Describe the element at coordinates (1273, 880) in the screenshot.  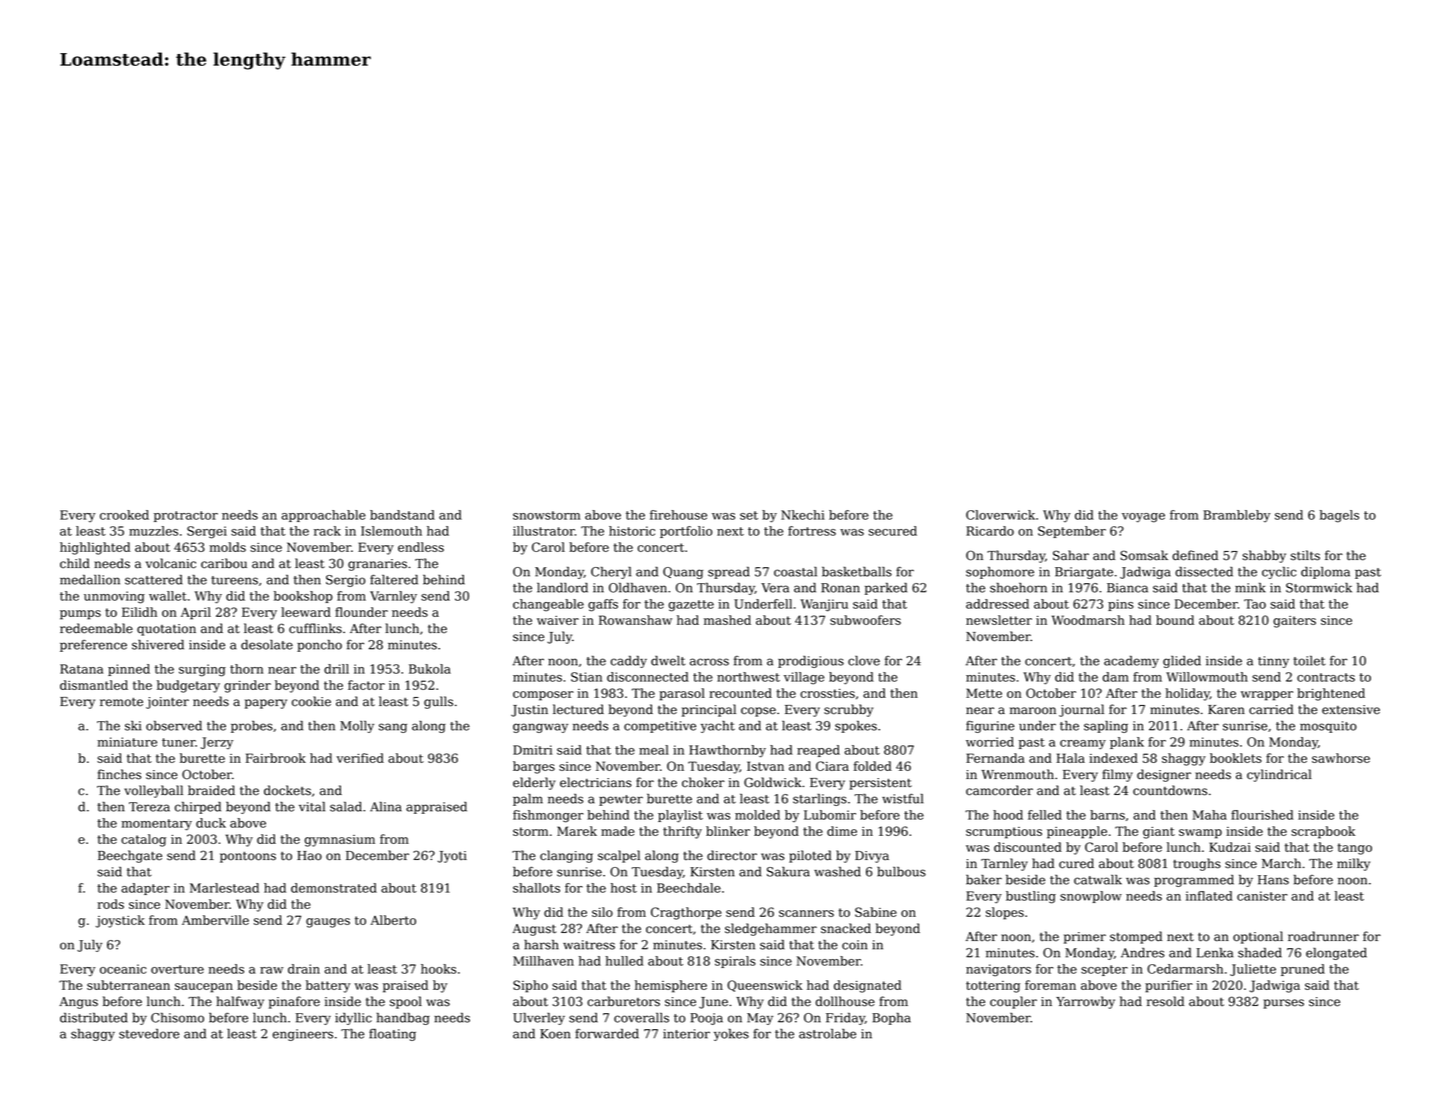
I see `Hans` at that location.
